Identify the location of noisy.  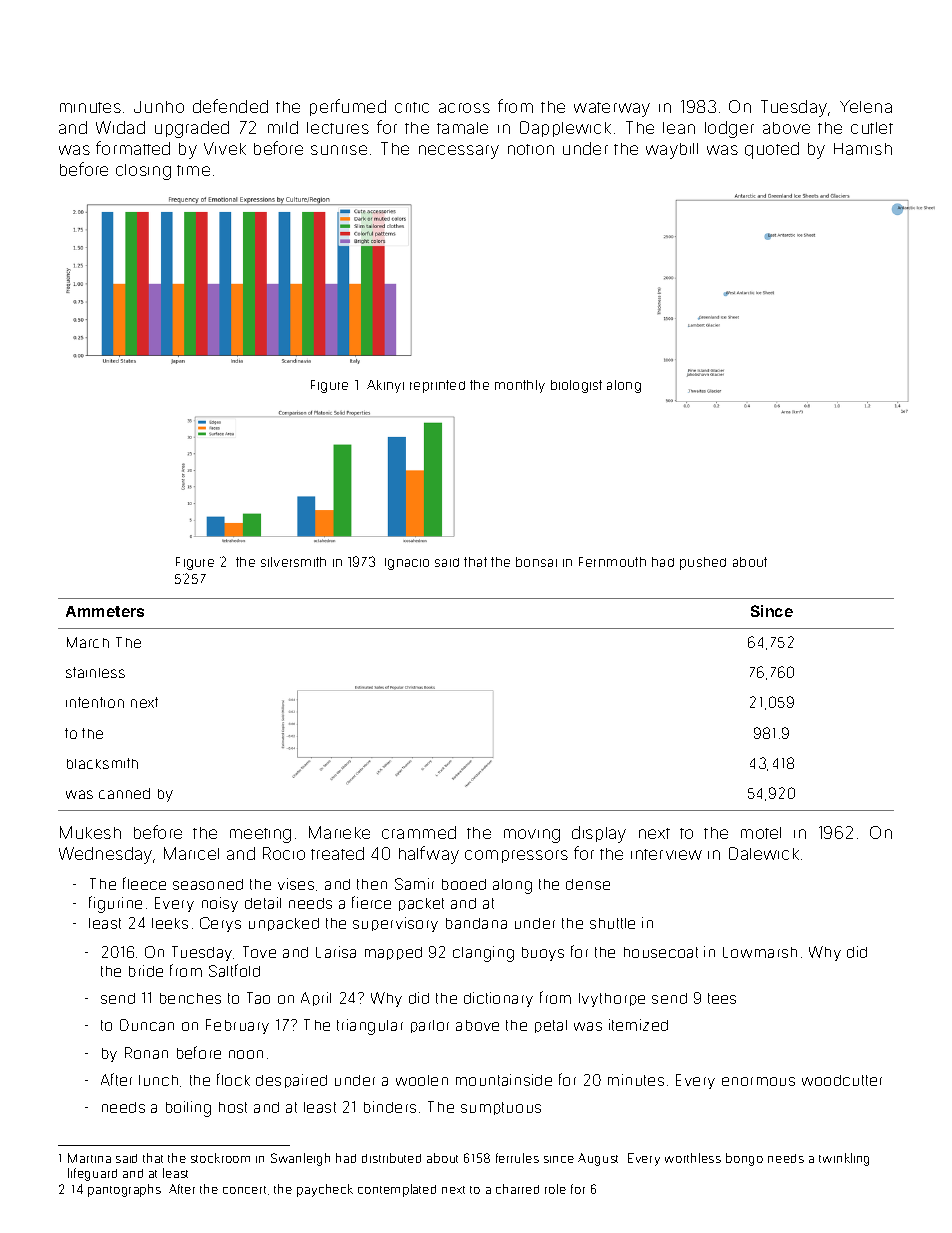
(220, 904).
